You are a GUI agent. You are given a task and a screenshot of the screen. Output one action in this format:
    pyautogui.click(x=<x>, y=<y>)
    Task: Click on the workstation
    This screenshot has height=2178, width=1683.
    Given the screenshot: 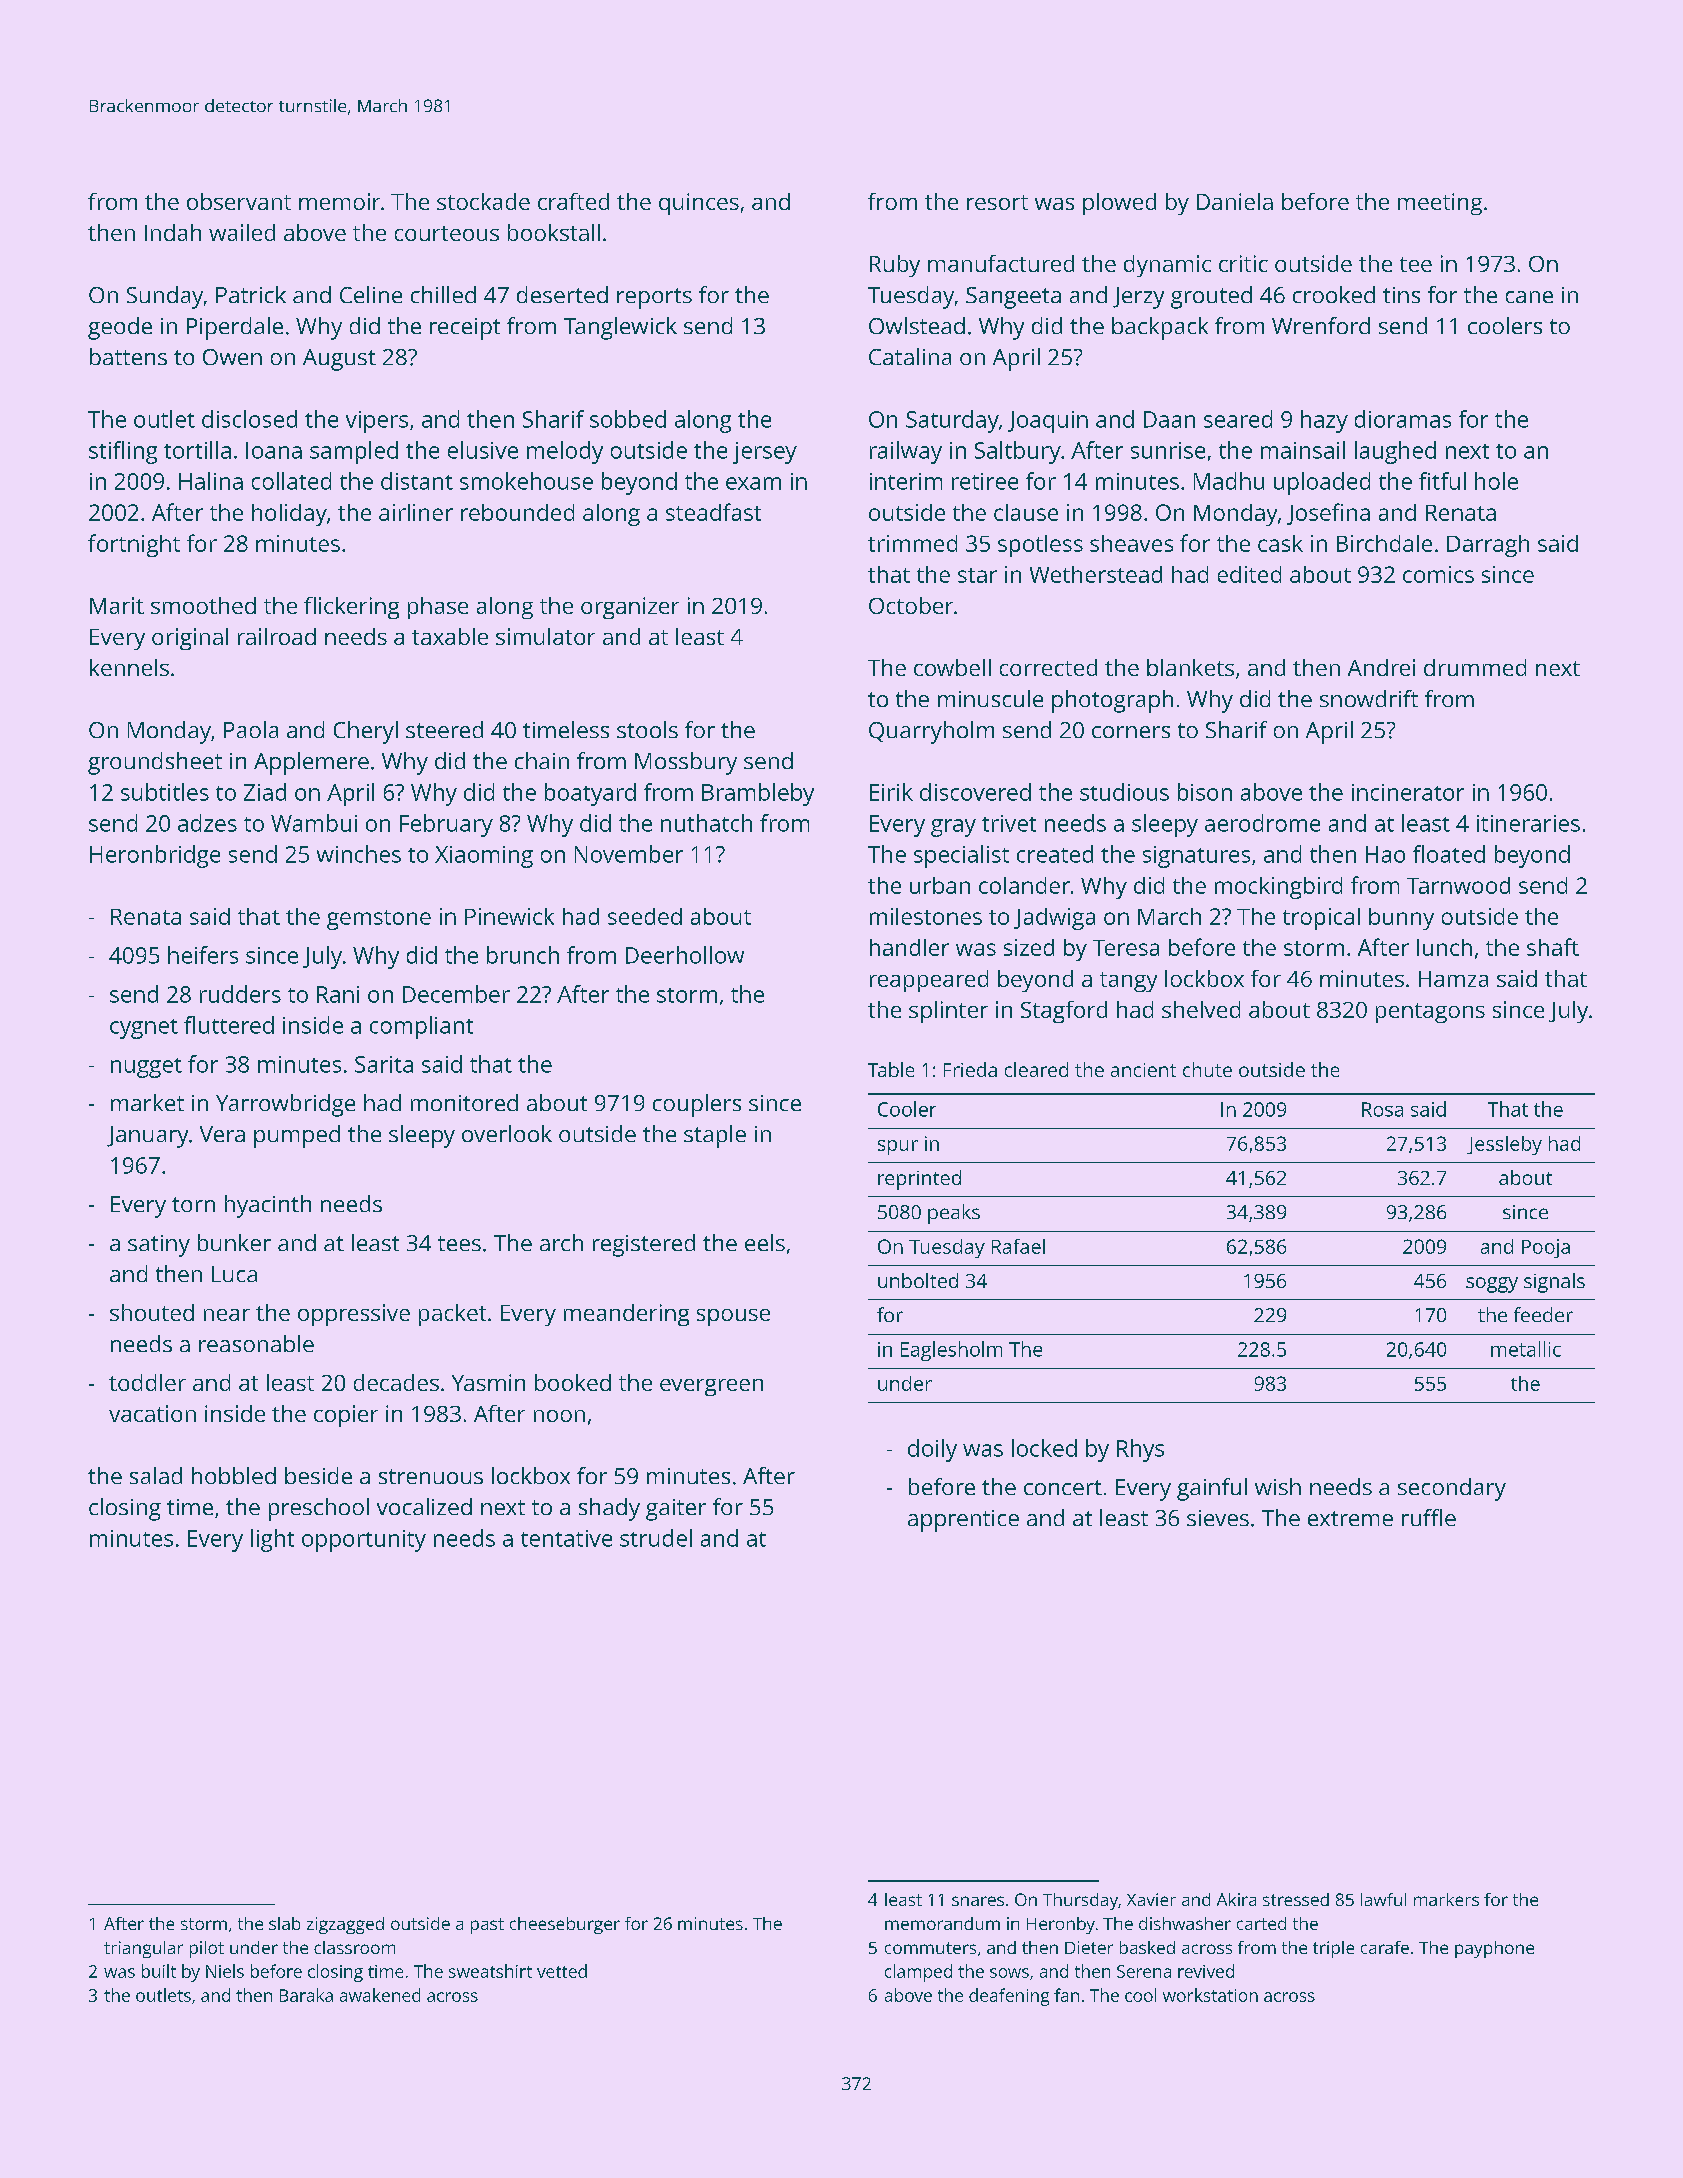 What is the action you would take?
    pyautogui.click(x=1210, y=1995)
